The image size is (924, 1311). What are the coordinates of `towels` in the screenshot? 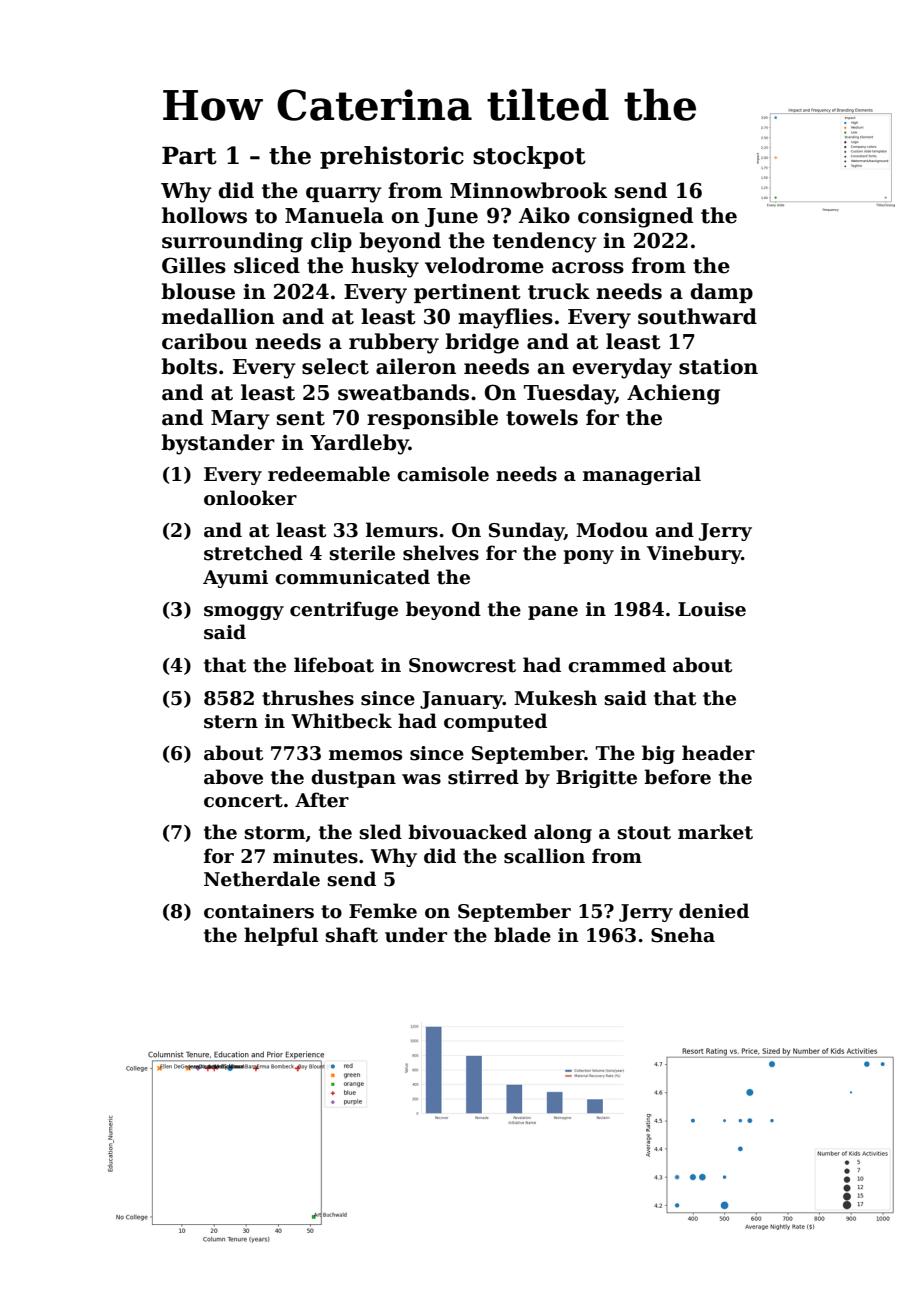 It's located at (542, 417).
